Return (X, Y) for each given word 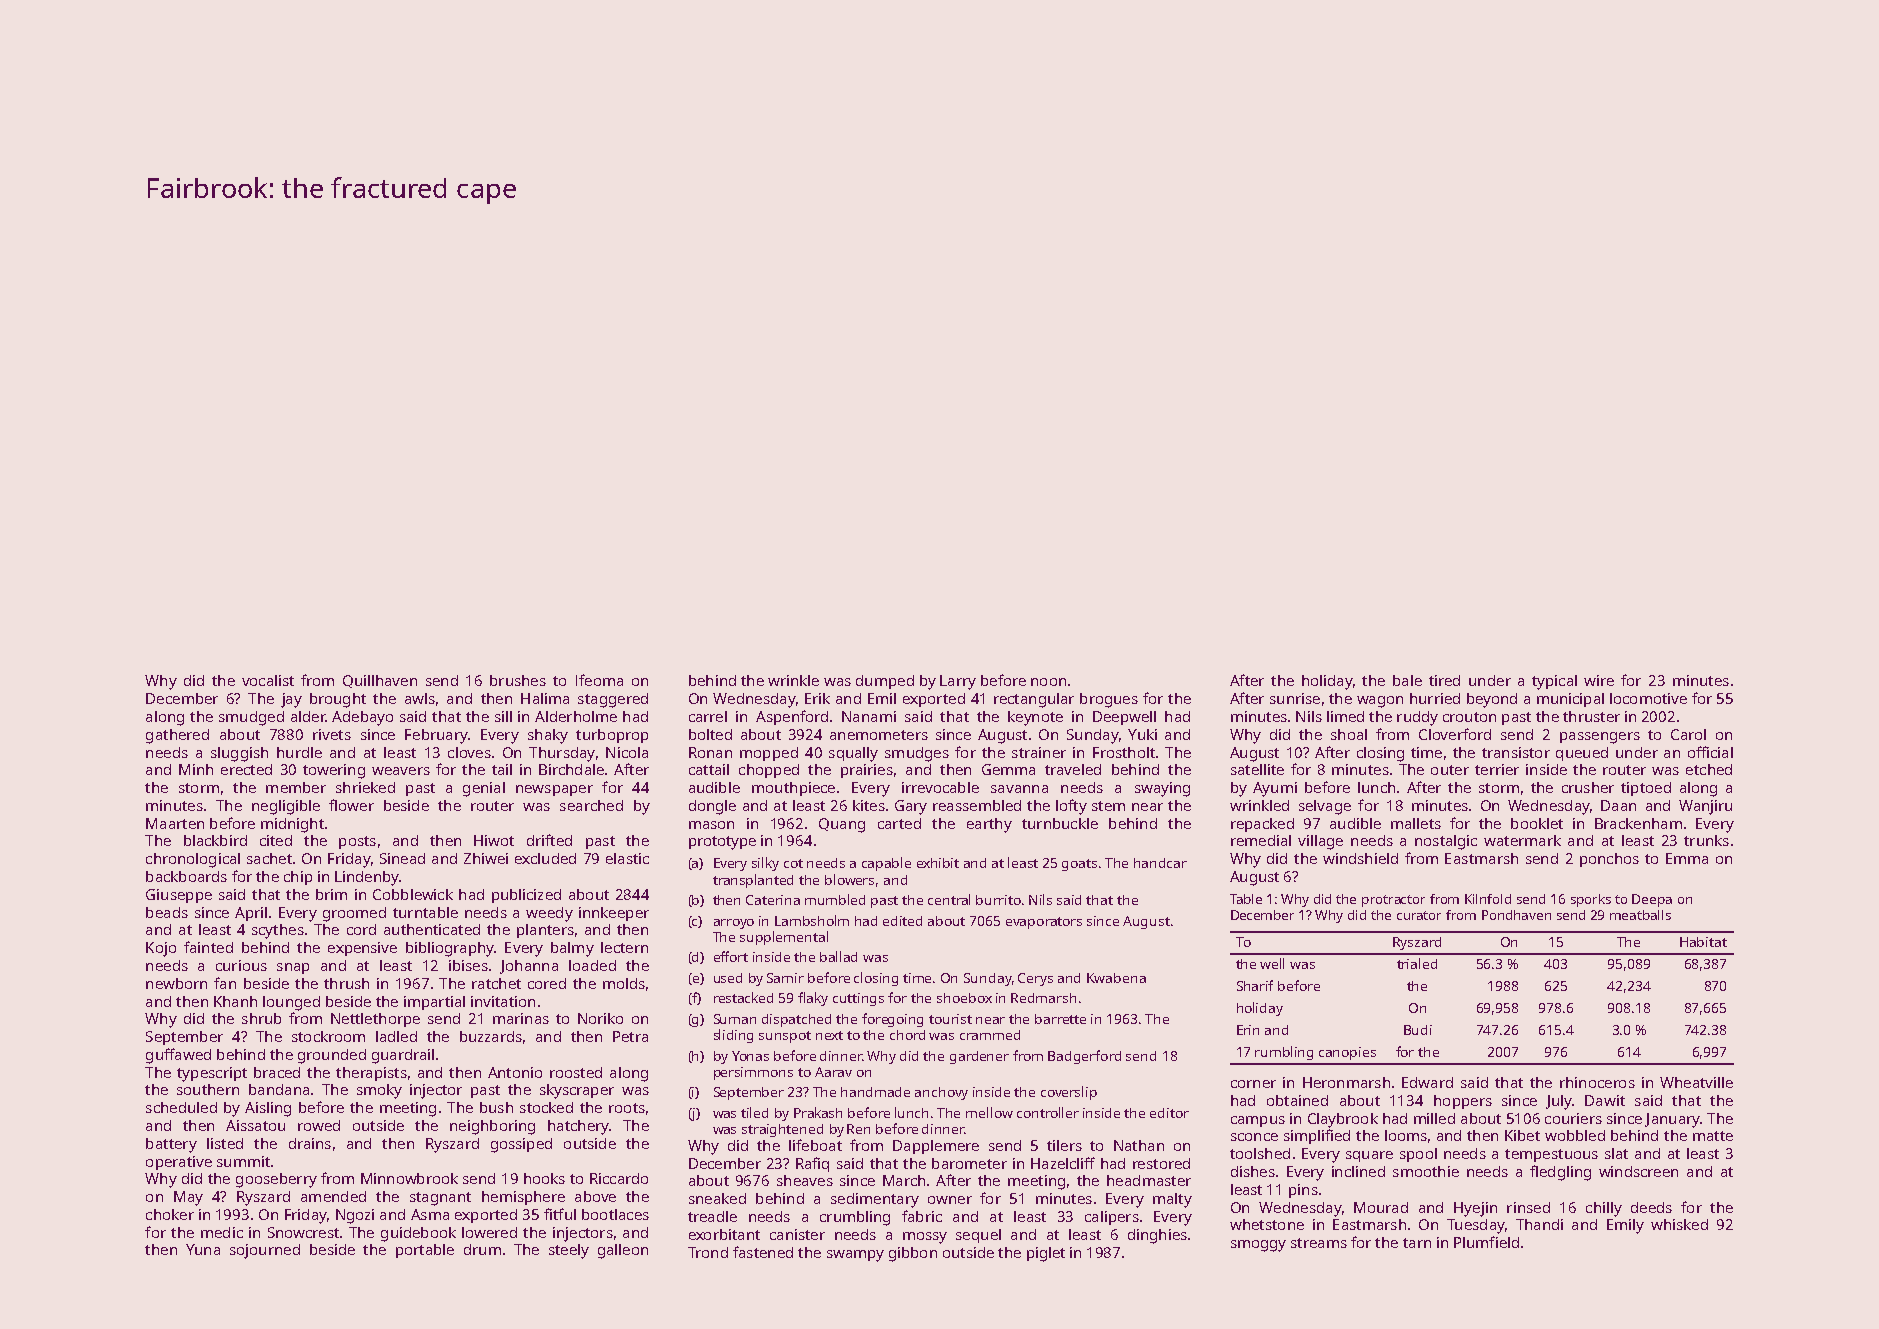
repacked (1262, 825)
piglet (1046, 1254)
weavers (401, 771)
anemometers (879, 735)
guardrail (403, 1056)
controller (1048, 1112)
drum (482, 1249)
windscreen (1638, 1171)
